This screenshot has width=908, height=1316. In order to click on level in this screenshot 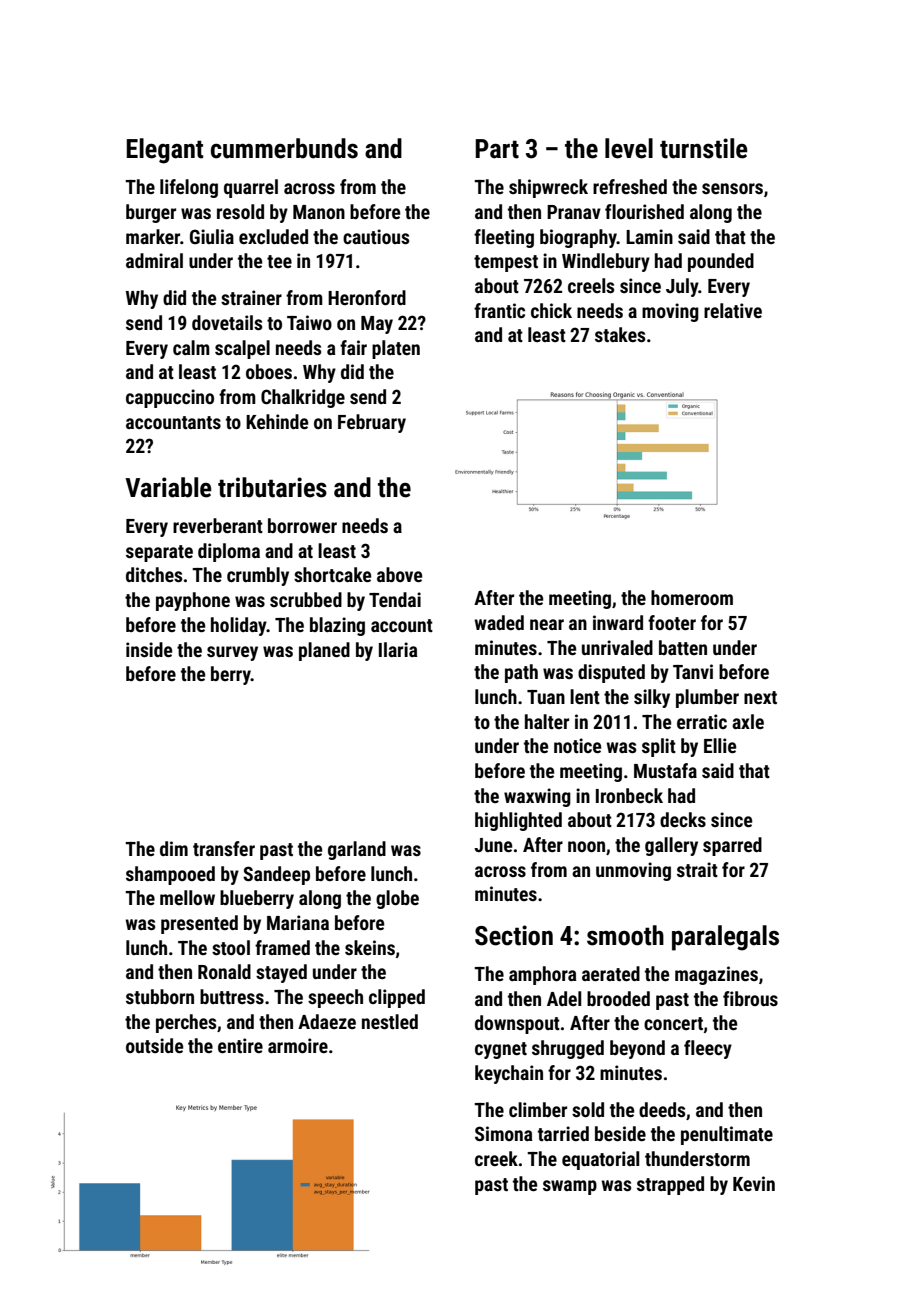, I will do `click(629, 148)`.
